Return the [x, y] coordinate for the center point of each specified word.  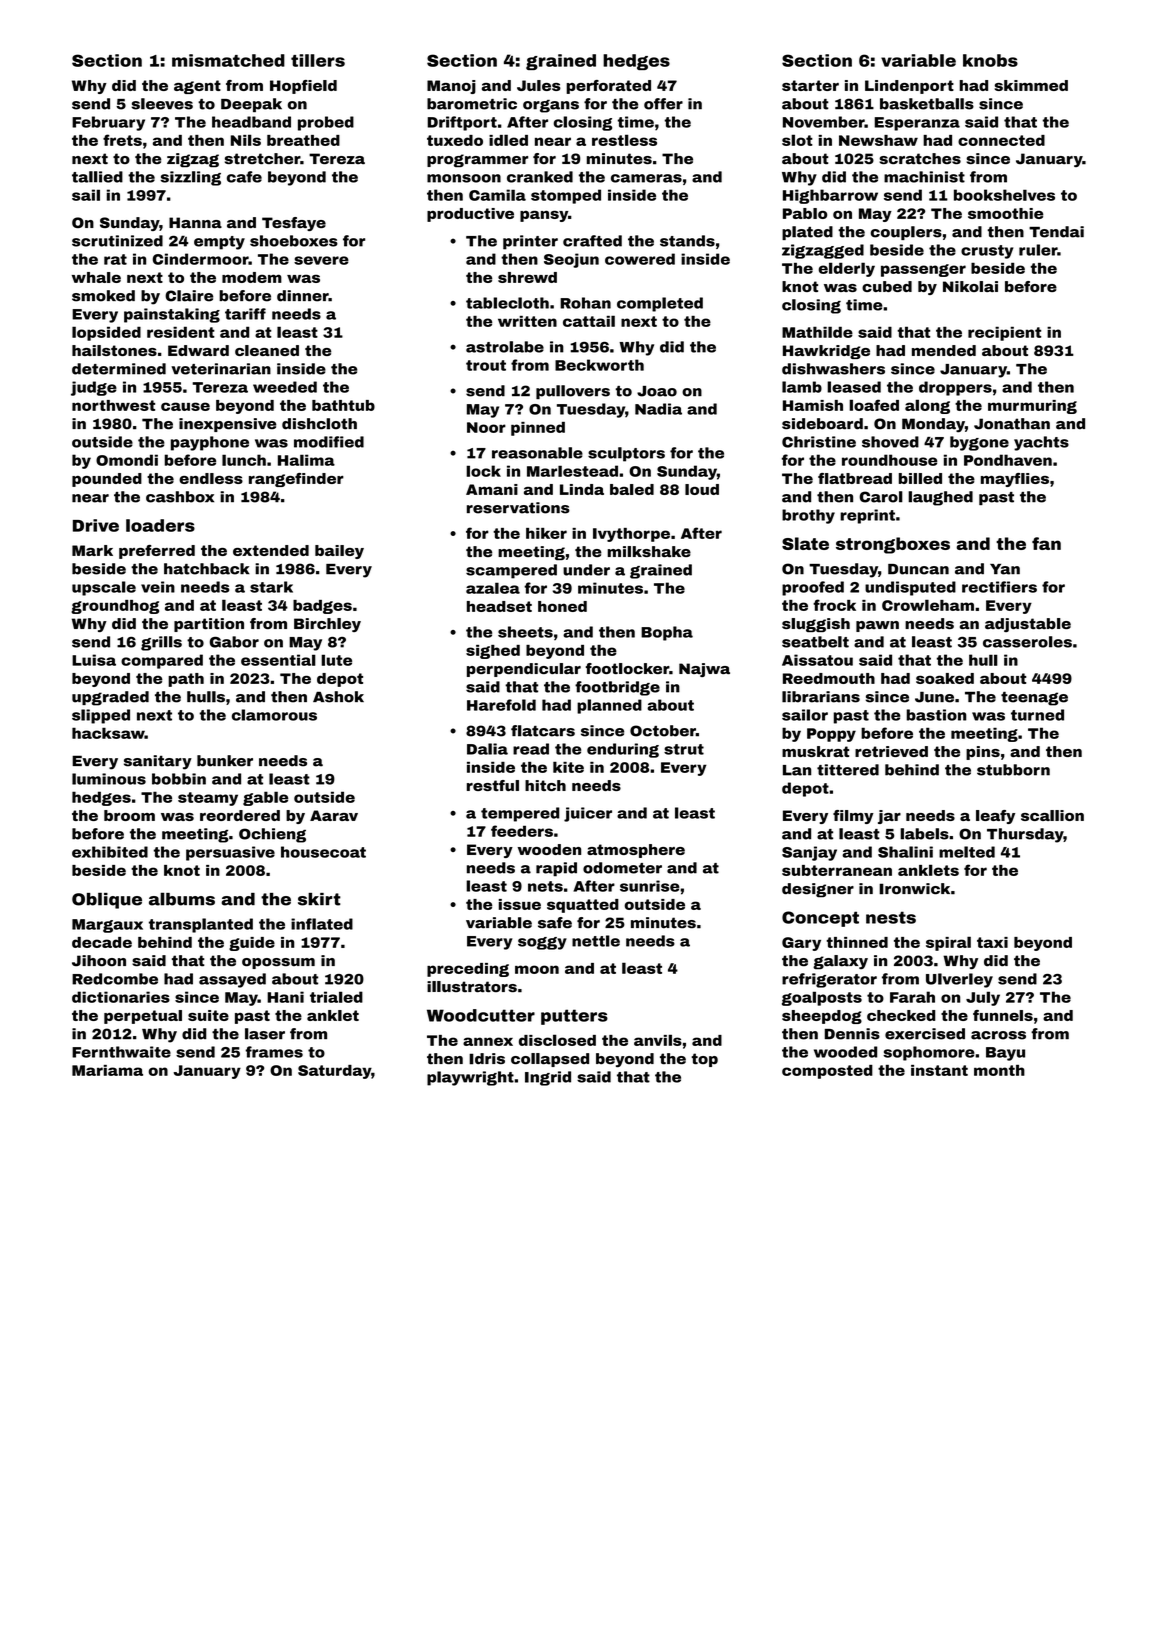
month [999, 1070]
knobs [990, 60]
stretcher [262, 159]
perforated [608, 87]
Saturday [334, 1072]
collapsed [550, 1060]
